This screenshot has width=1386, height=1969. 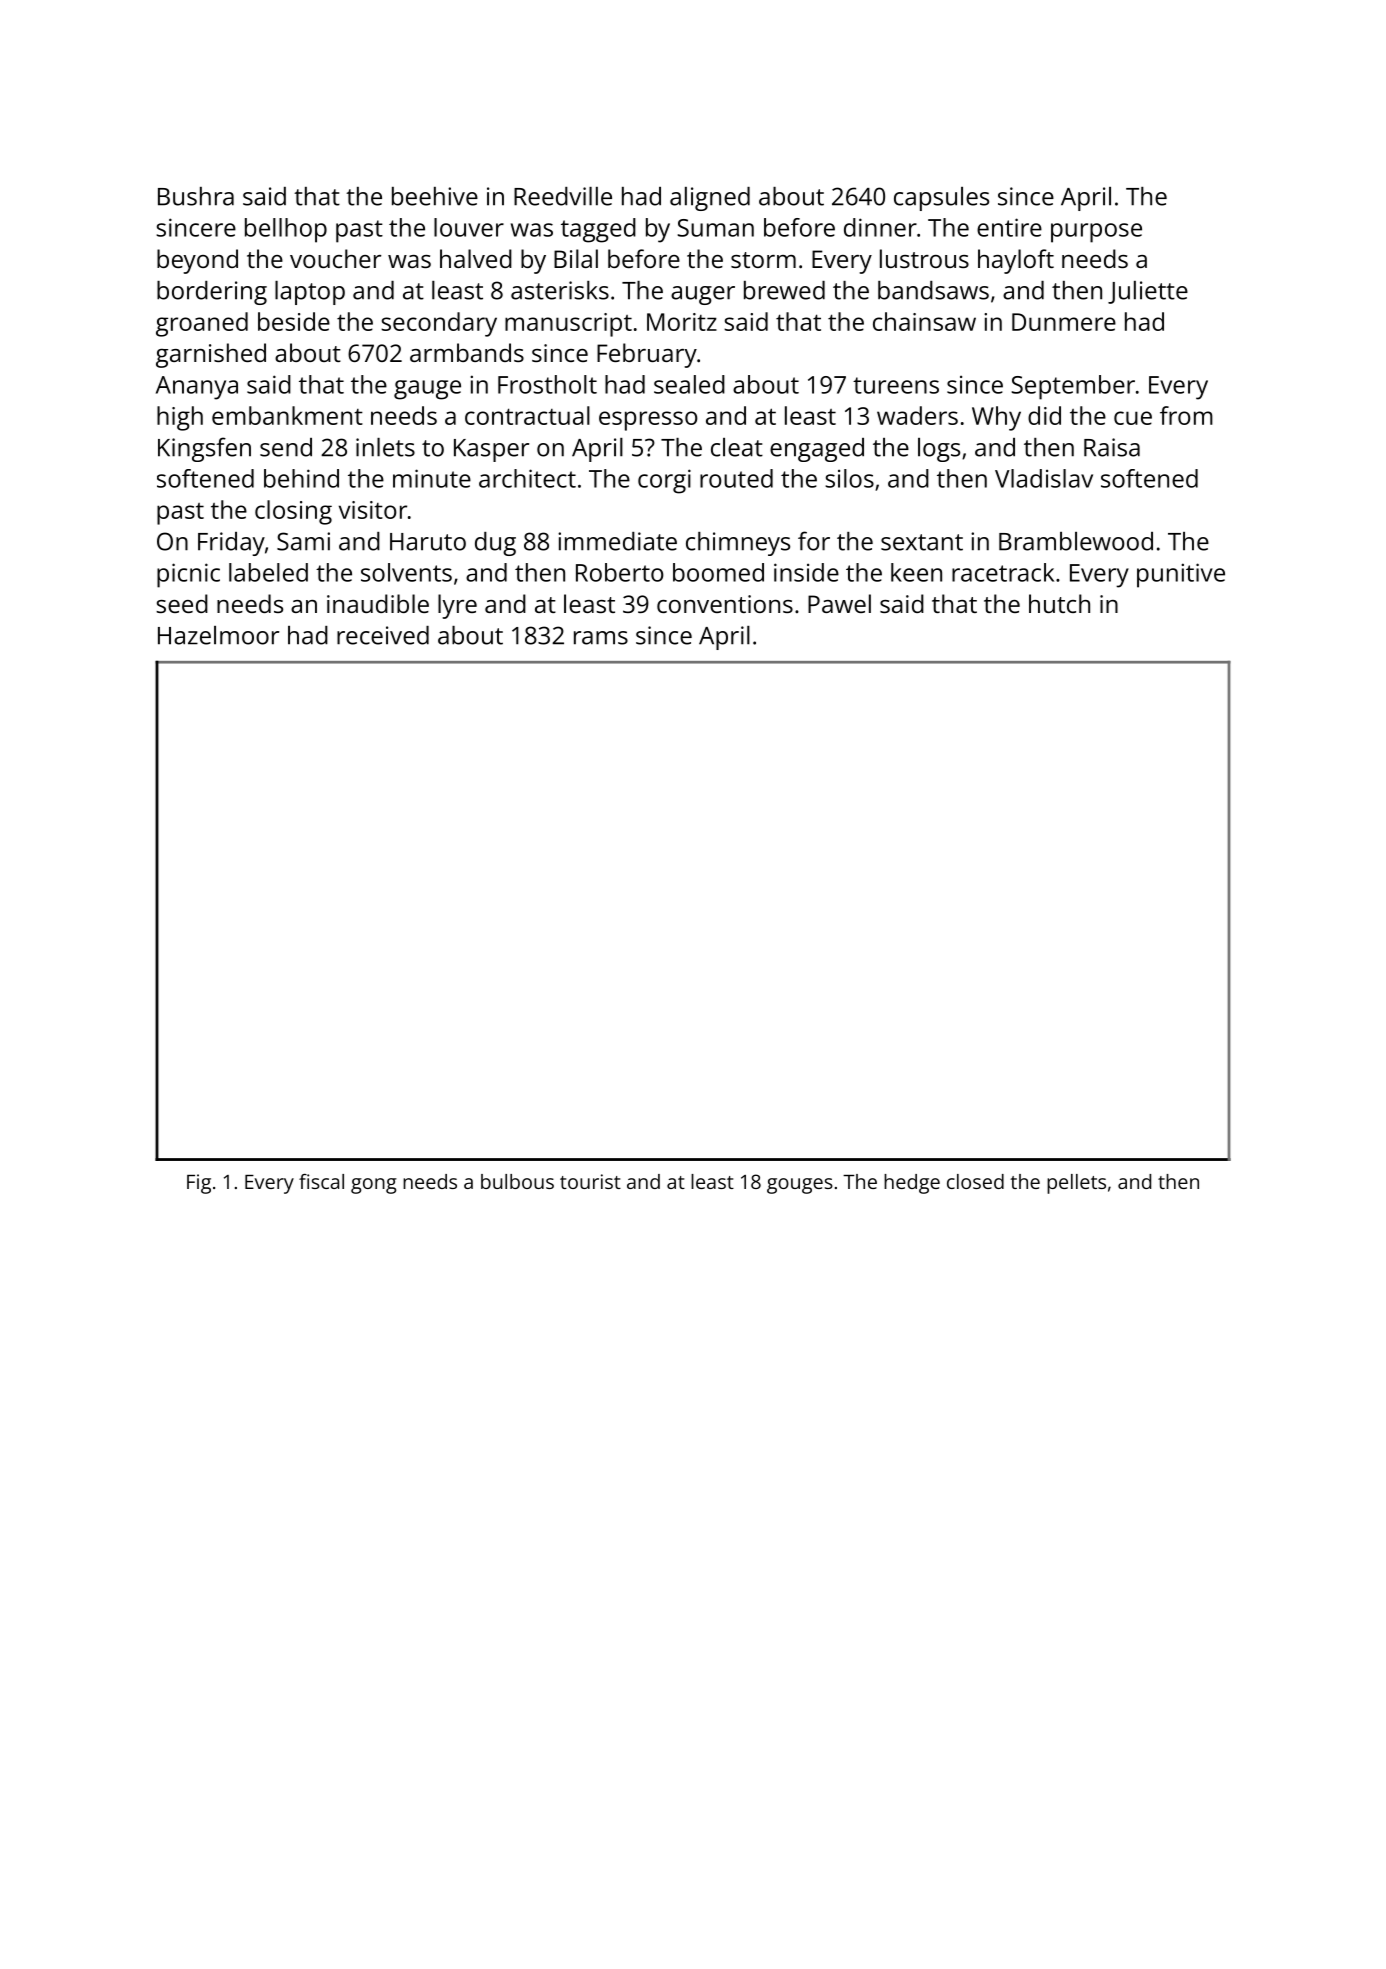 I want to click on bulbous, so click(x=517, y=1181).
